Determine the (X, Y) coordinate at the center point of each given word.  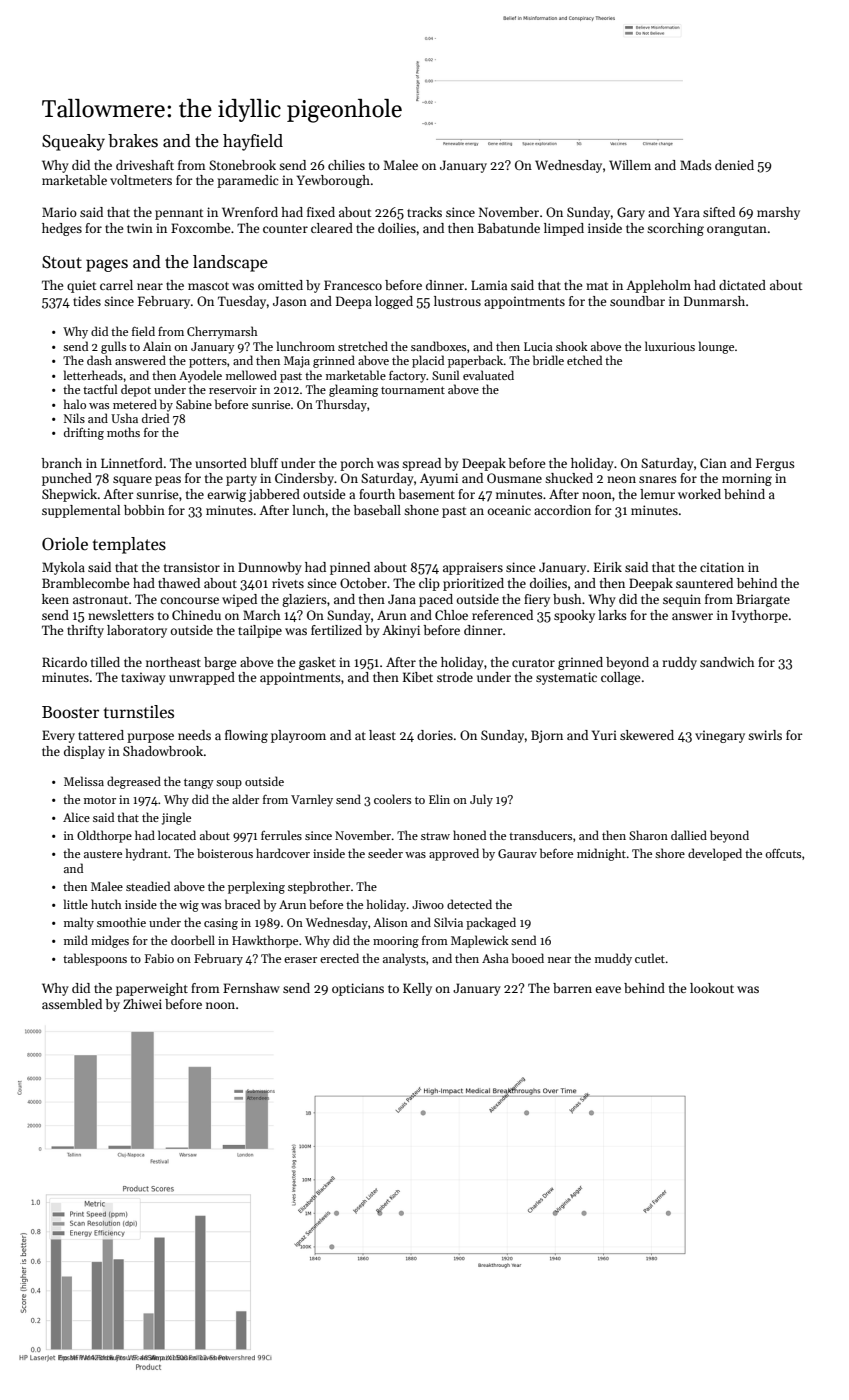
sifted (719, 212)
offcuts (783, 853)
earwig (226, 495)
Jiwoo (428, 904)
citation (722, 567)
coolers (392, 799)
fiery (537, 600)
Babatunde (509, 228)
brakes (133, 141)
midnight (601, 854)
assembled (72, 1004)
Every (58, 736)
